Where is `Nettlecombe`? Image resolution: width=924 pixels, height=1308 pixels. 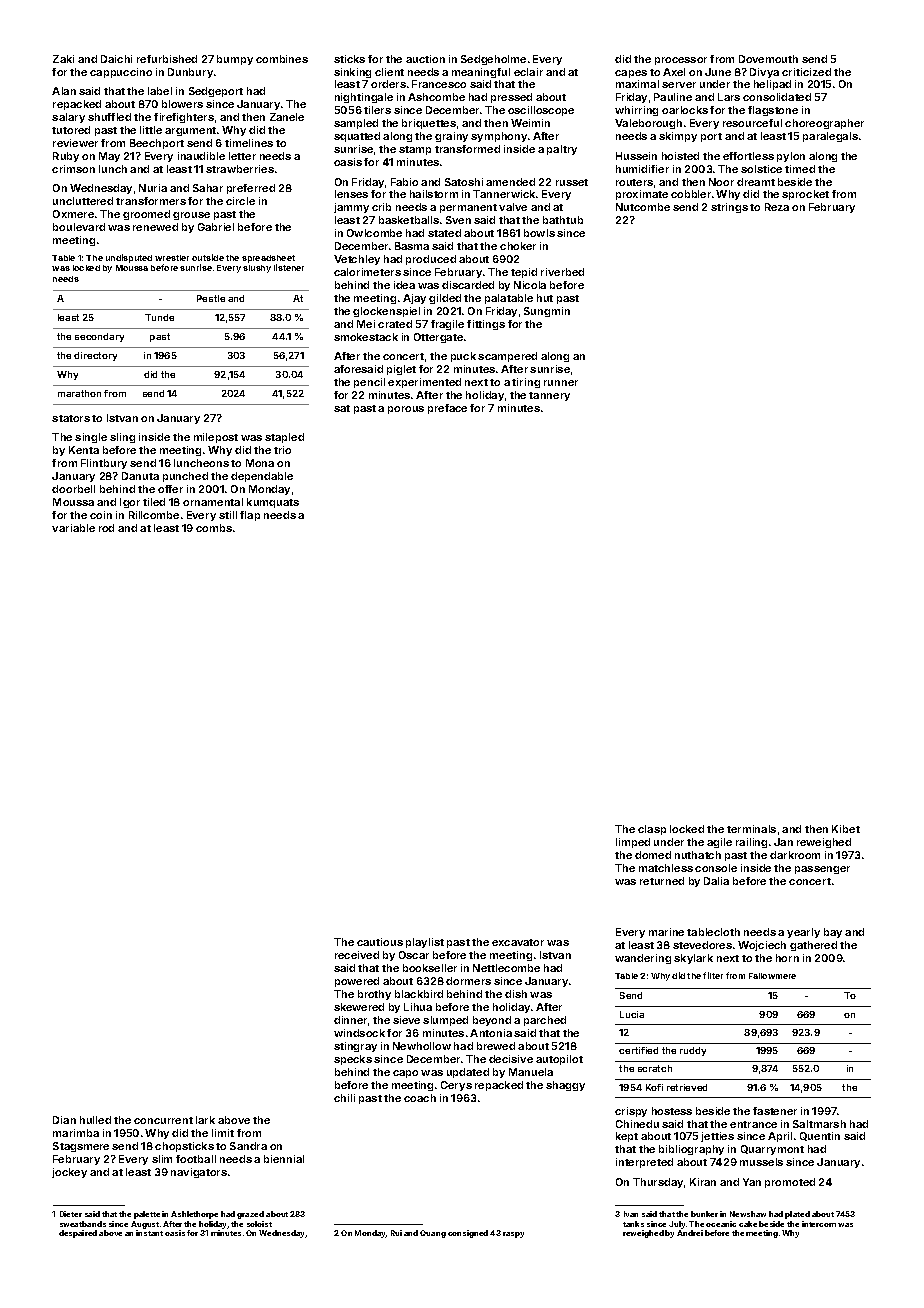 Nettlecombe is located at coordinates (506, 968).
